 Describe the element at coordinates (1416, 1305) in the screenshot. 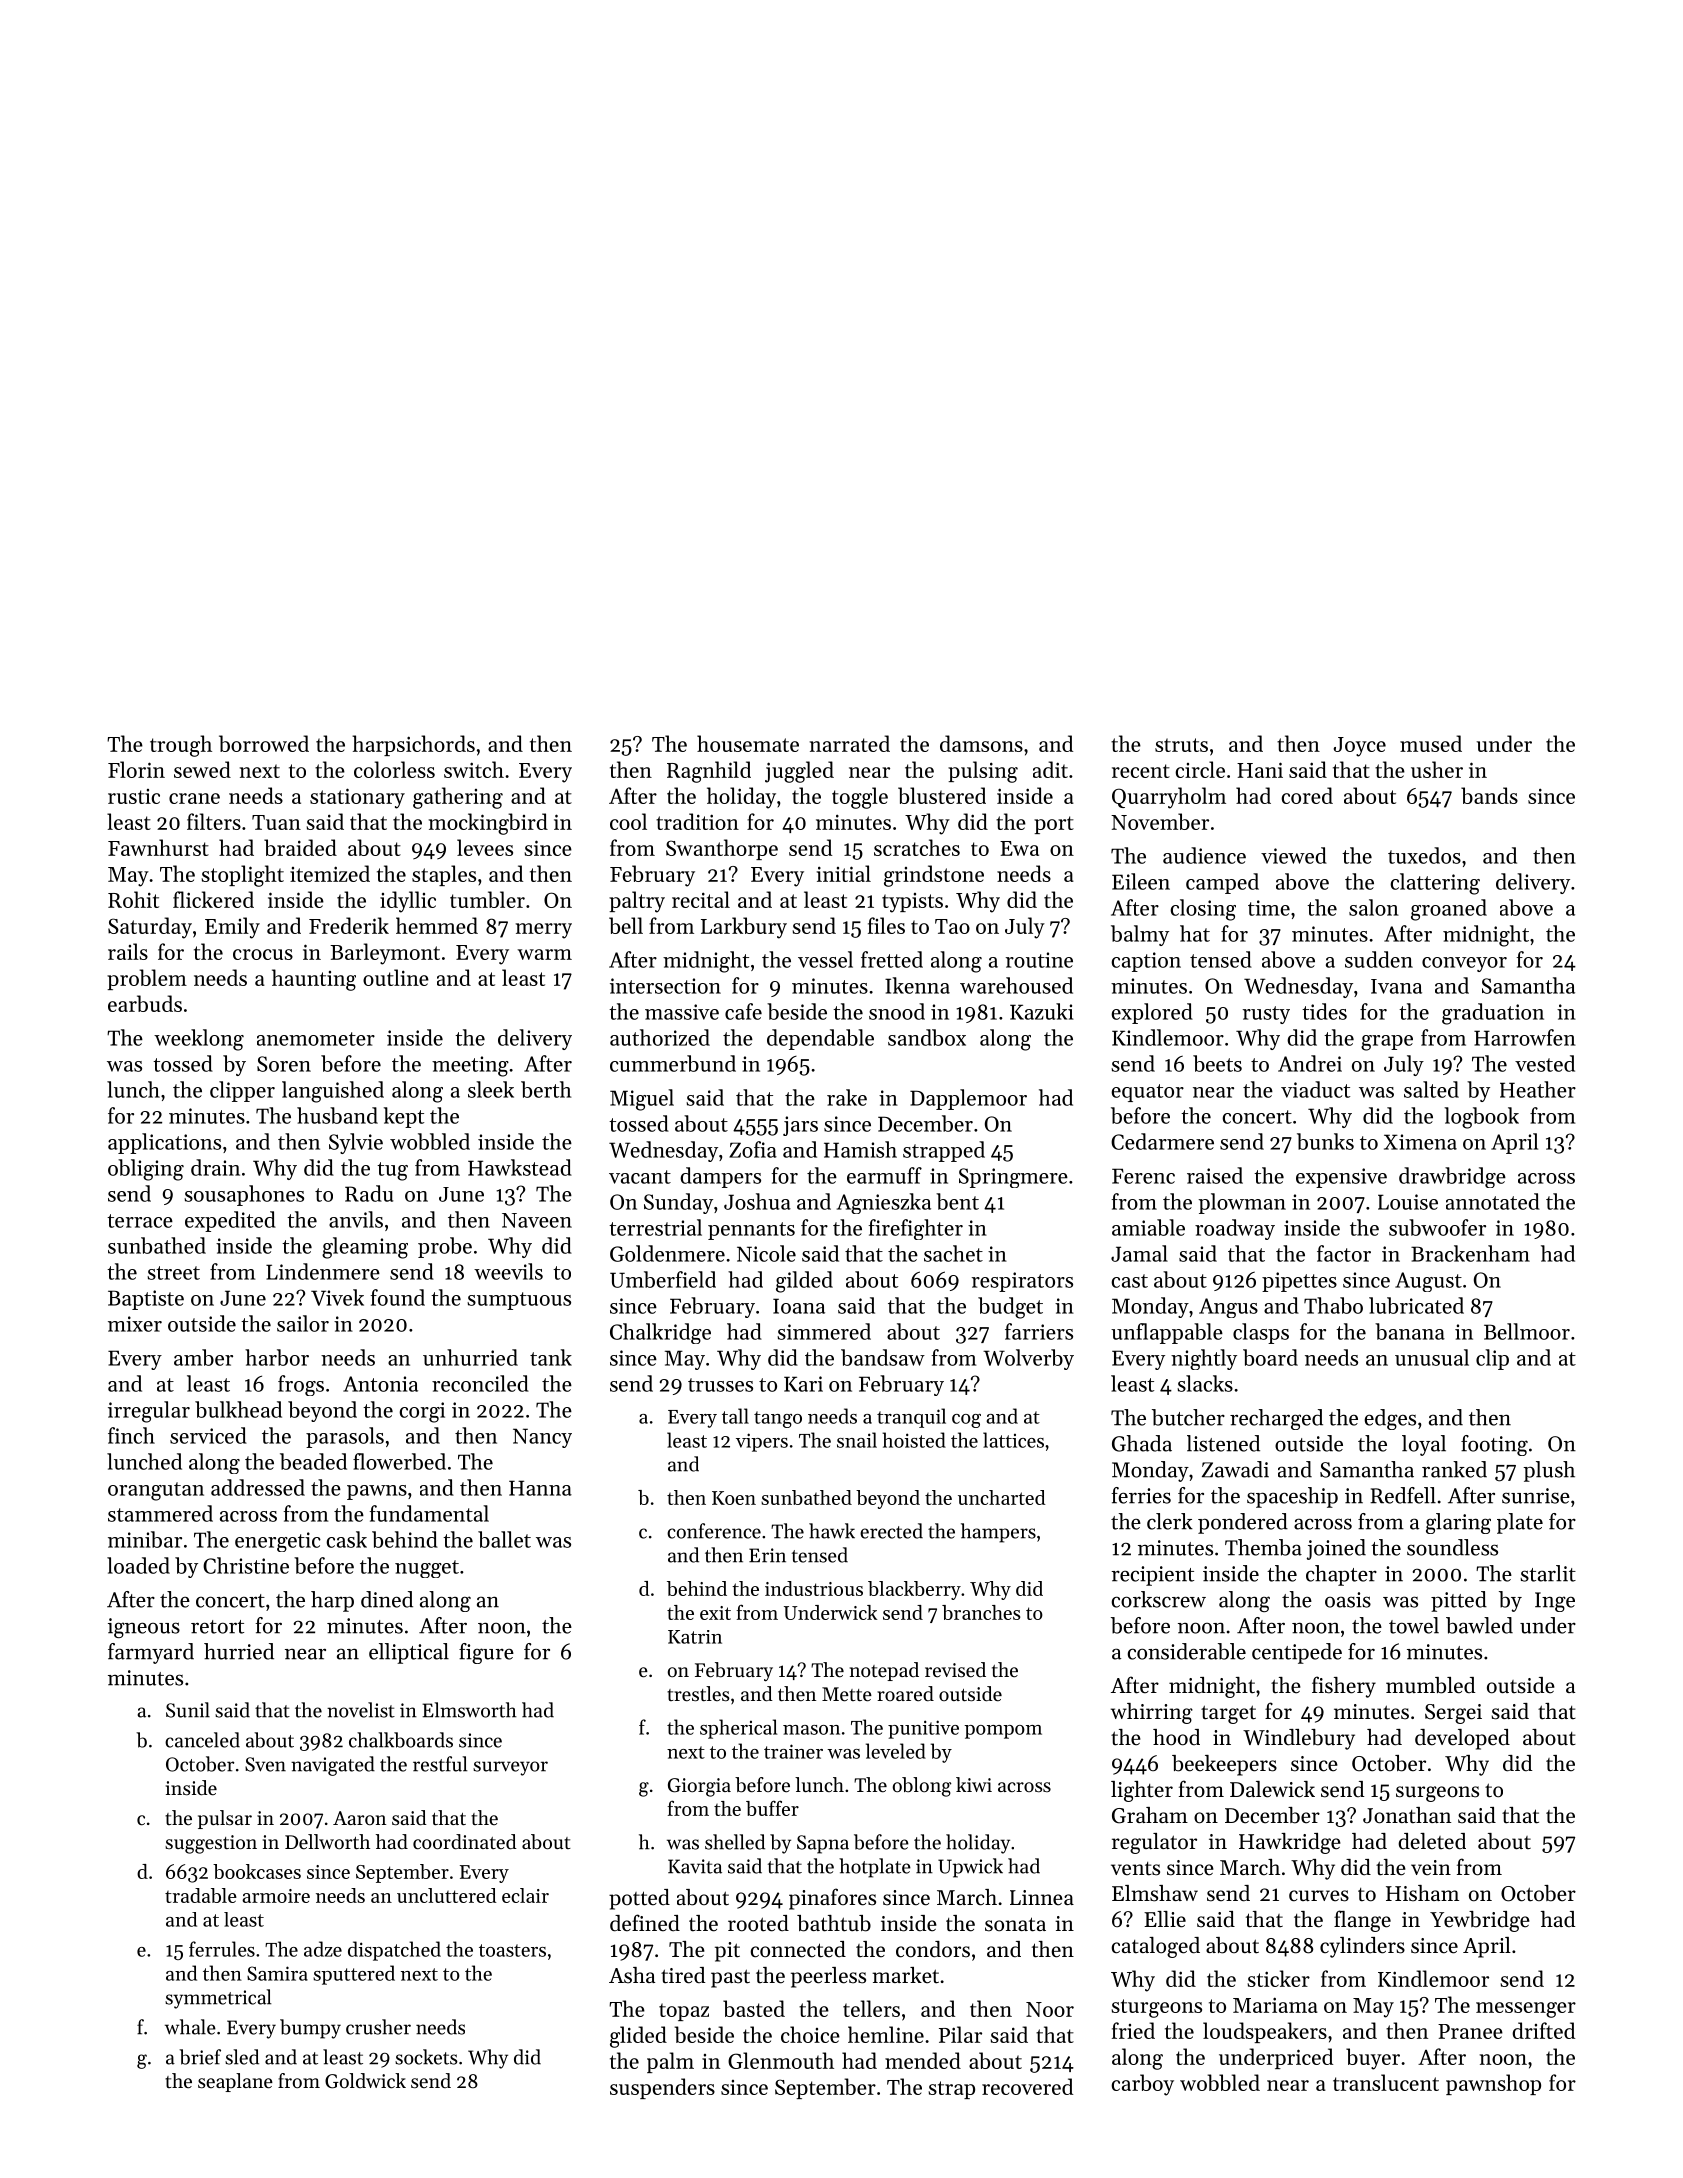

I see `lubricated` at that location.
